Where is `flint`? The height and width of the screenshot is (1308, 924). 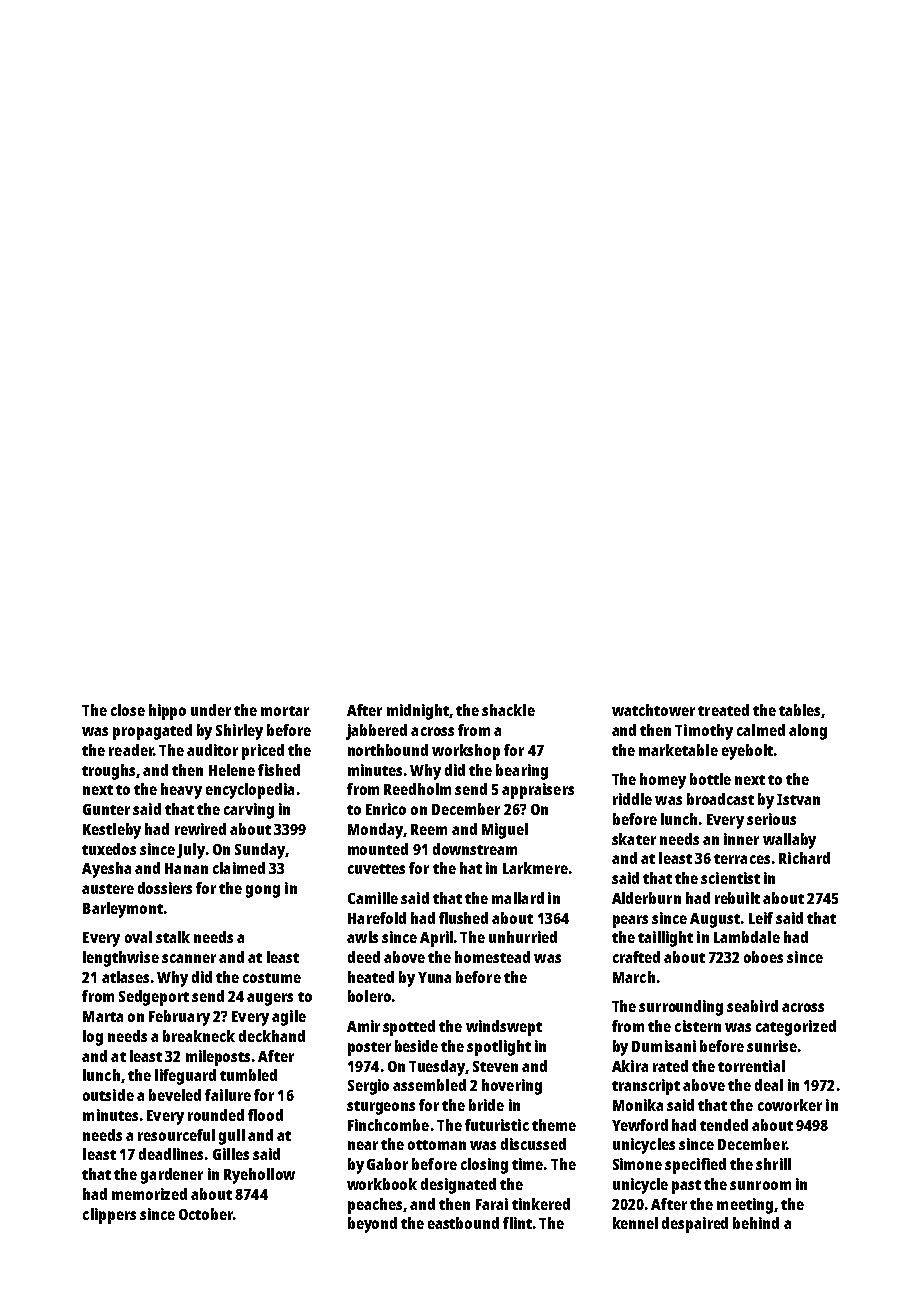
flint is located at coordinates (517, 1223).
